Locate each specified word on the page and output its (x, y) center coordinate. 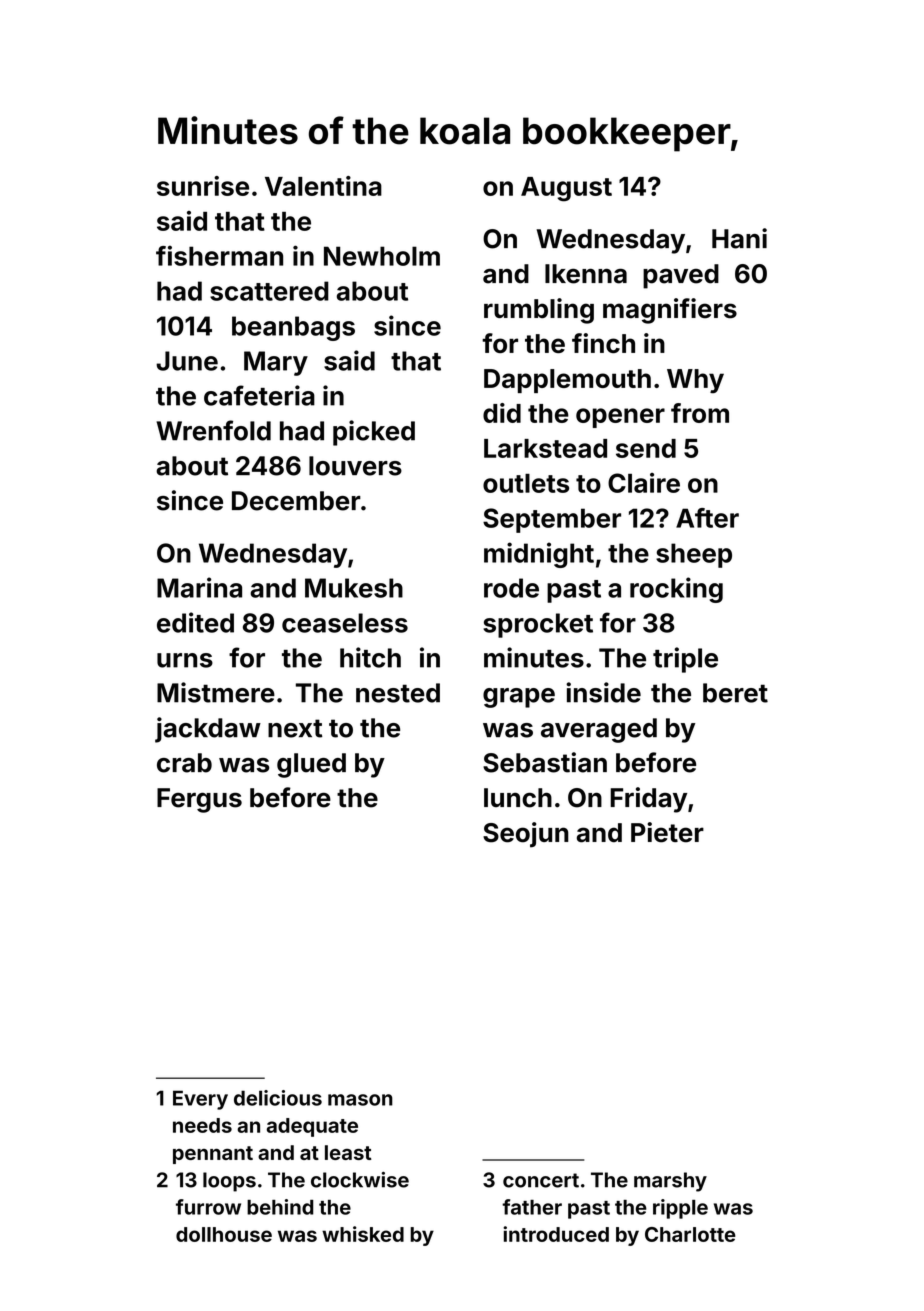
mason (360, 1100)
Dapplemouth (567, 381)
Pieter (667, 832)
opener (620, 418)
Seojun (526, 835)
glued (311, 765)
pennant (213, 1155)
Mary (276, 363)
